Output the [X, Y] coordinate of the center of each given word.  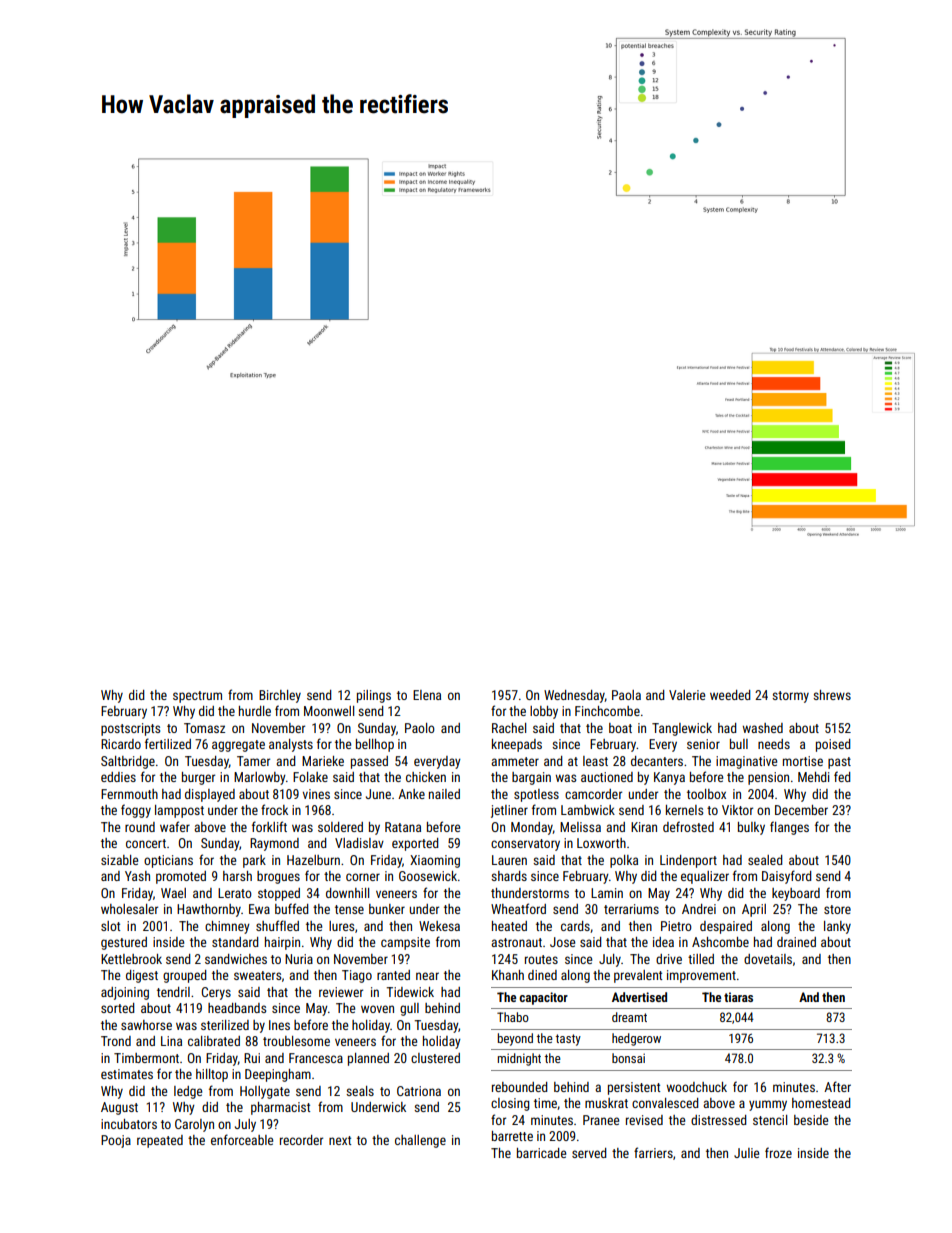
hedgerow [636, 1039]
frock [274, 809]
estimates [127, 1074]
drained [796, 942]
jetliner [509, 811]
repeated [160, 1141]
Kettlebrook [131, 959]
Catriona [419, 1091]
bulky [751, 828]
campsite [405, 943]
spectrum [197, 697]
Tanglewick [682, 729]
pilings [374, 696]
